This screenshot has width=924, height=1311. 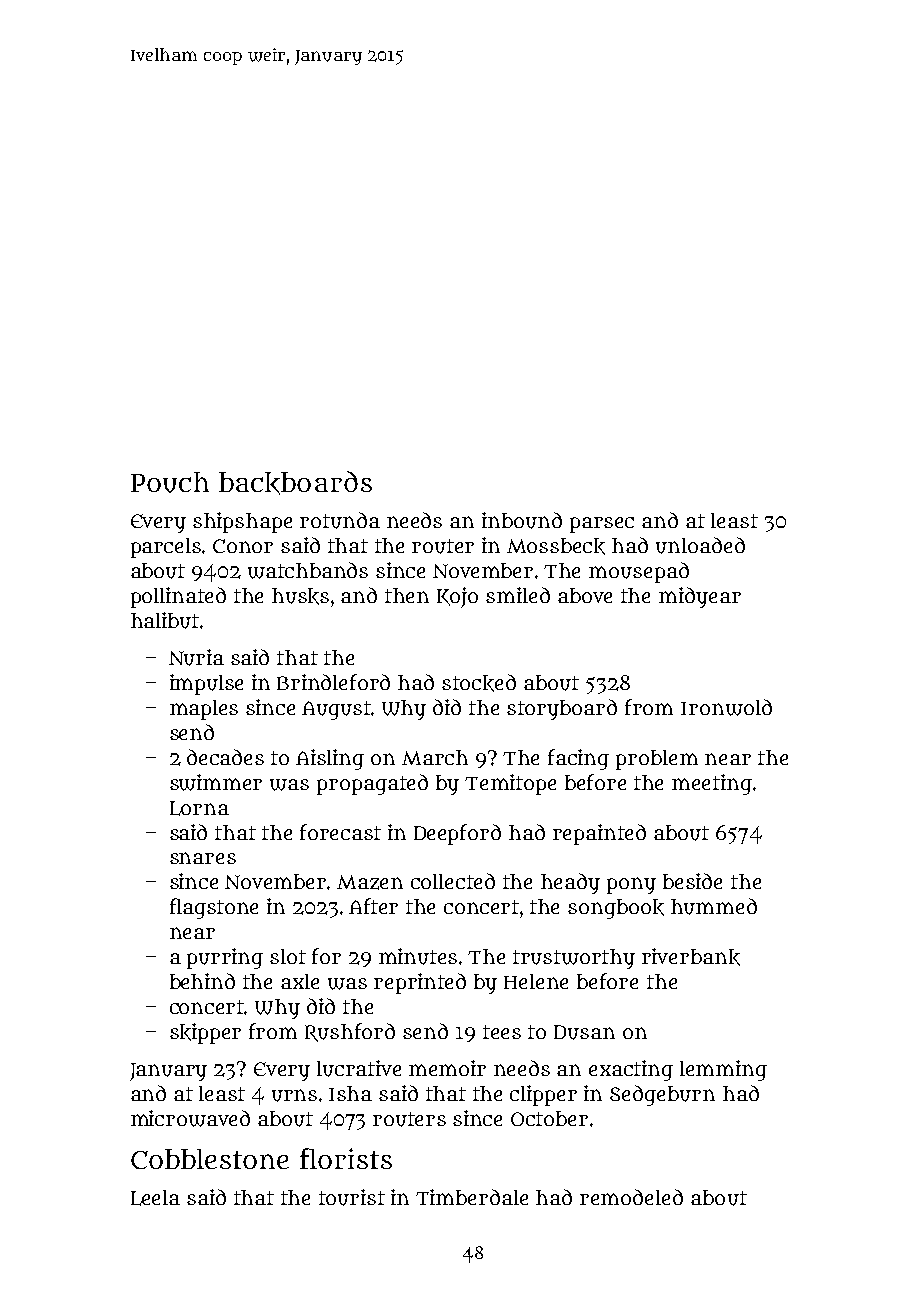 What do you see at coordinates (199, 808) in the screenshot?
I see `Lorna` at bounding box center [199, 808].
